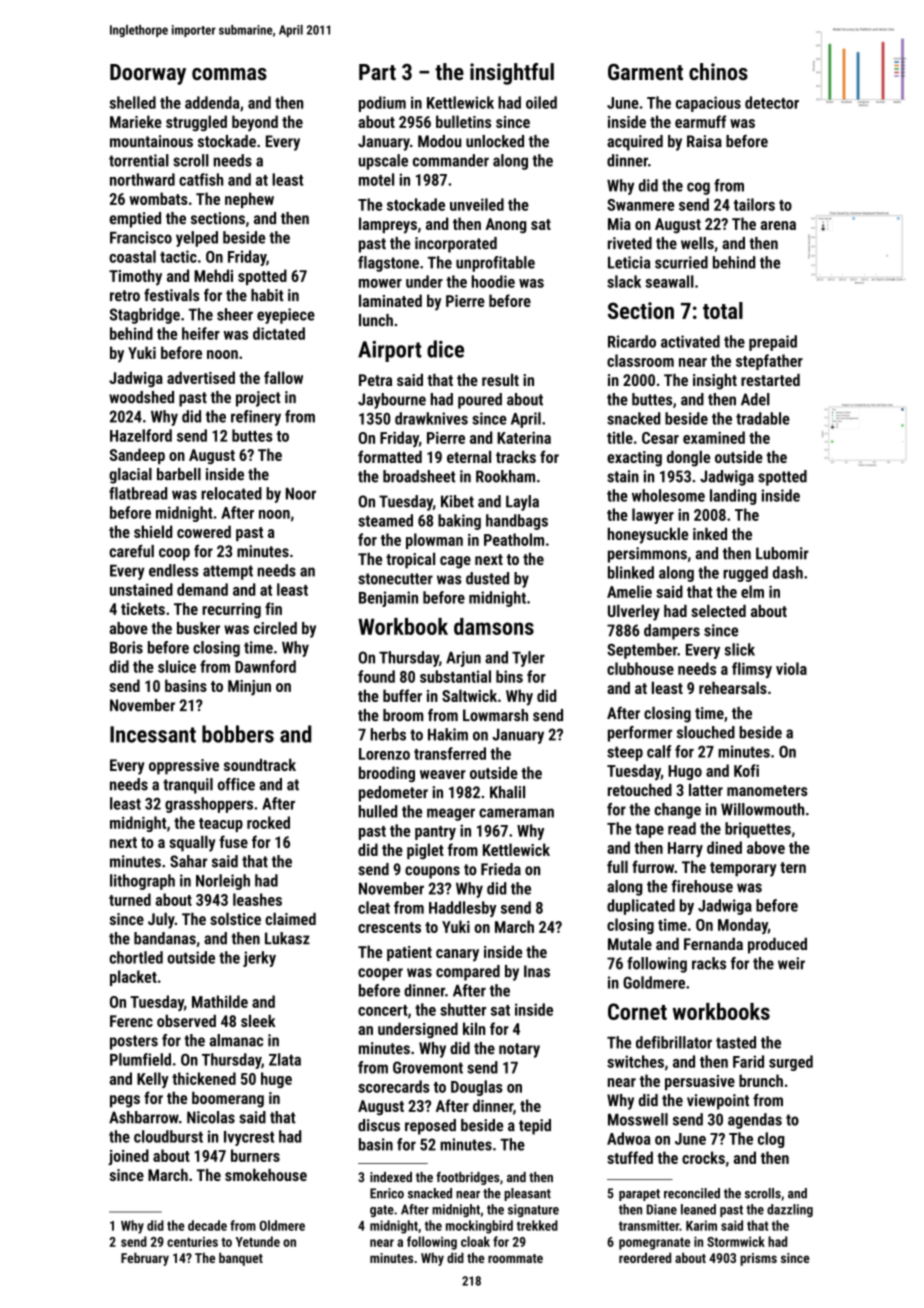  Describe the element at coordinates (202, 589) in the image. I see `demand` at that location.
